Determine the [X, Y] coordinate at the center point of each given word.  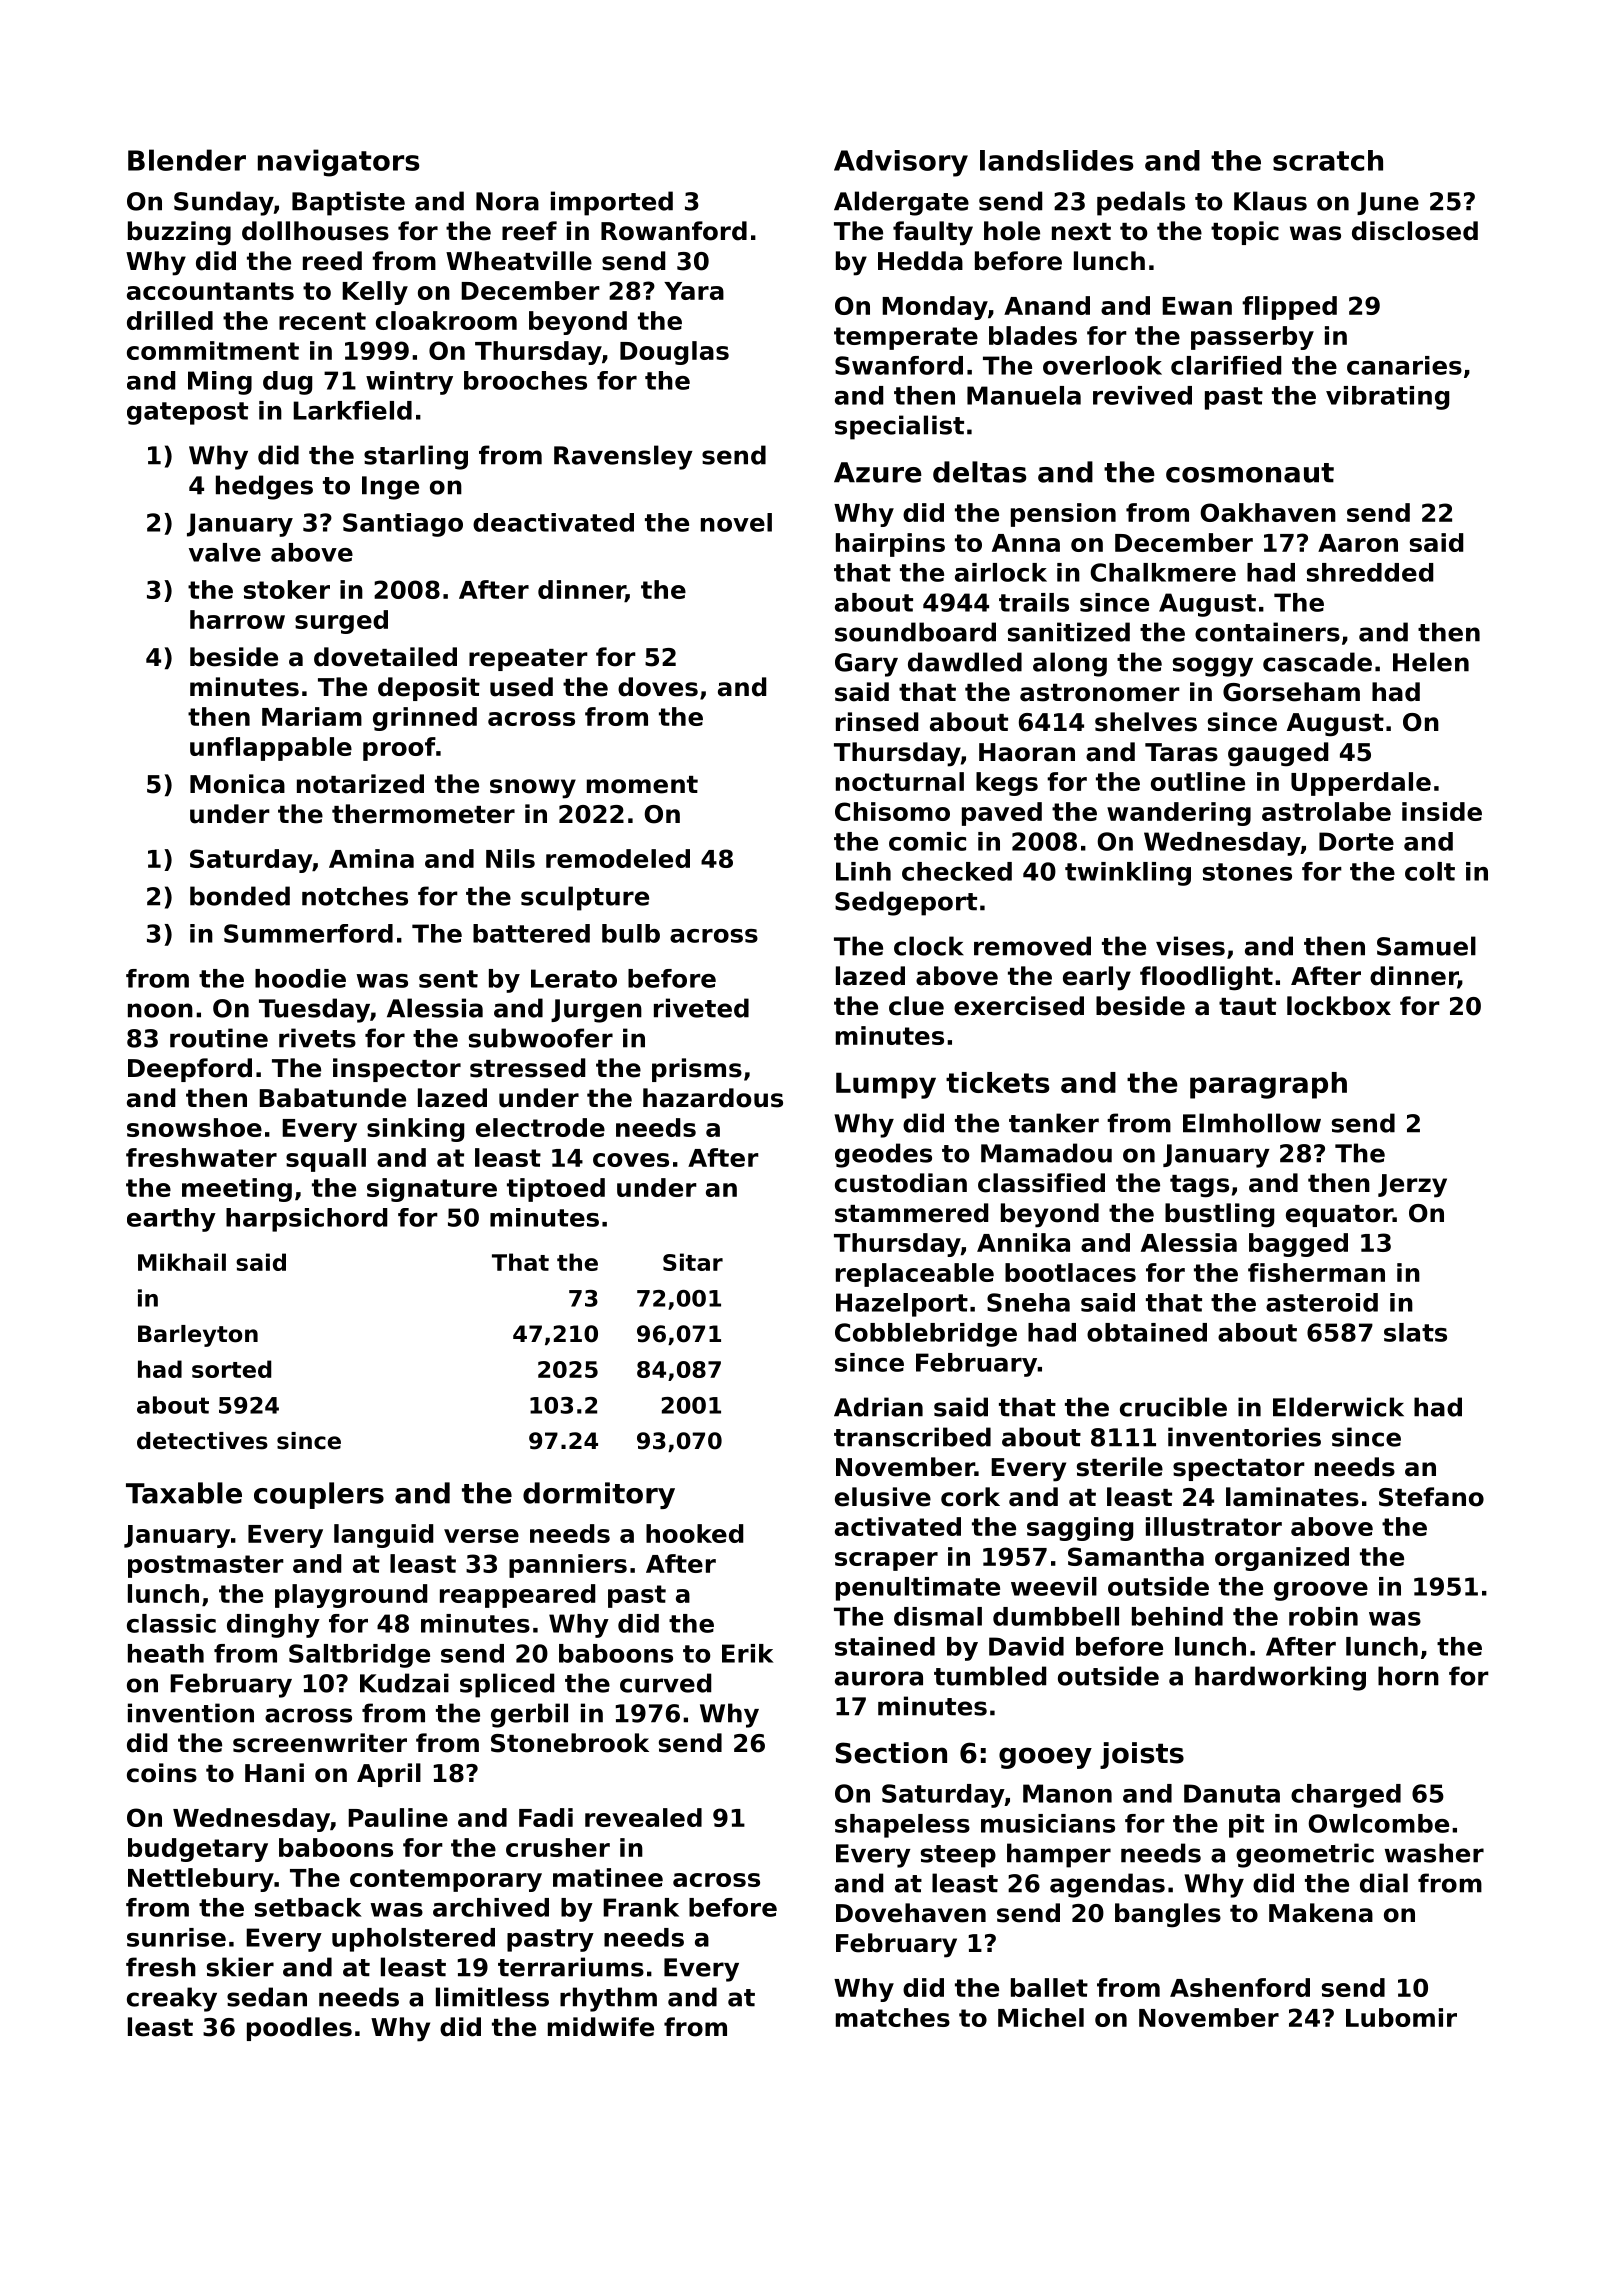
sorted [231, 1369]
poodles [299, 2029]
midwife [601, 2027]
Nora [507, 201]
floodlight [1206, 978]
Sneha [1028, 1302]
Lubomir [1401, 2017]
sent [448, 979]
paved [1002, 814]
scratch [1328, 160]
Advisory [901, 163]
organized [1282, 1559]
